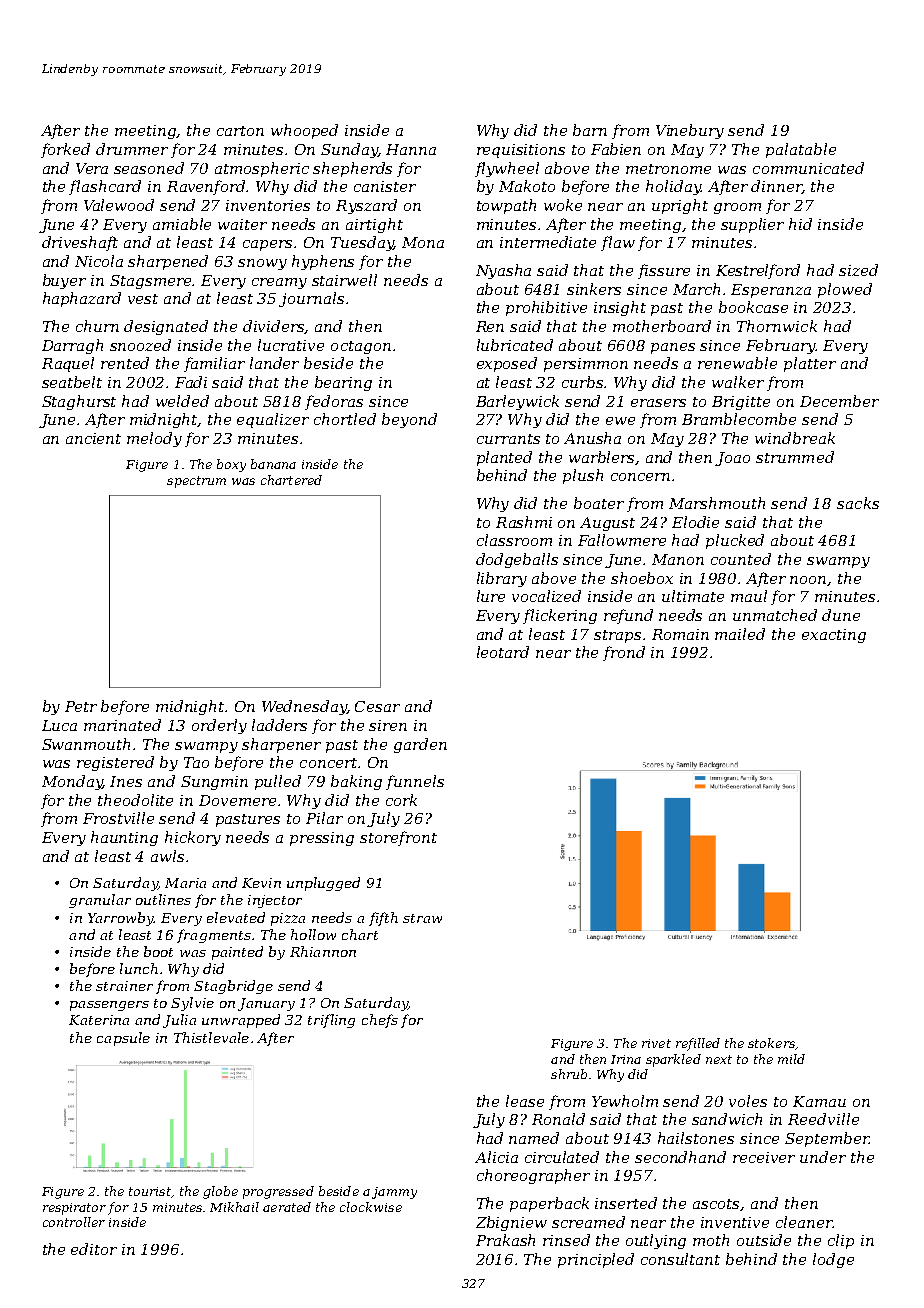  What do you see at coordinates (150, 1191) in the screenshot?
I see `tourist` at bounding box center [150, 1191].
